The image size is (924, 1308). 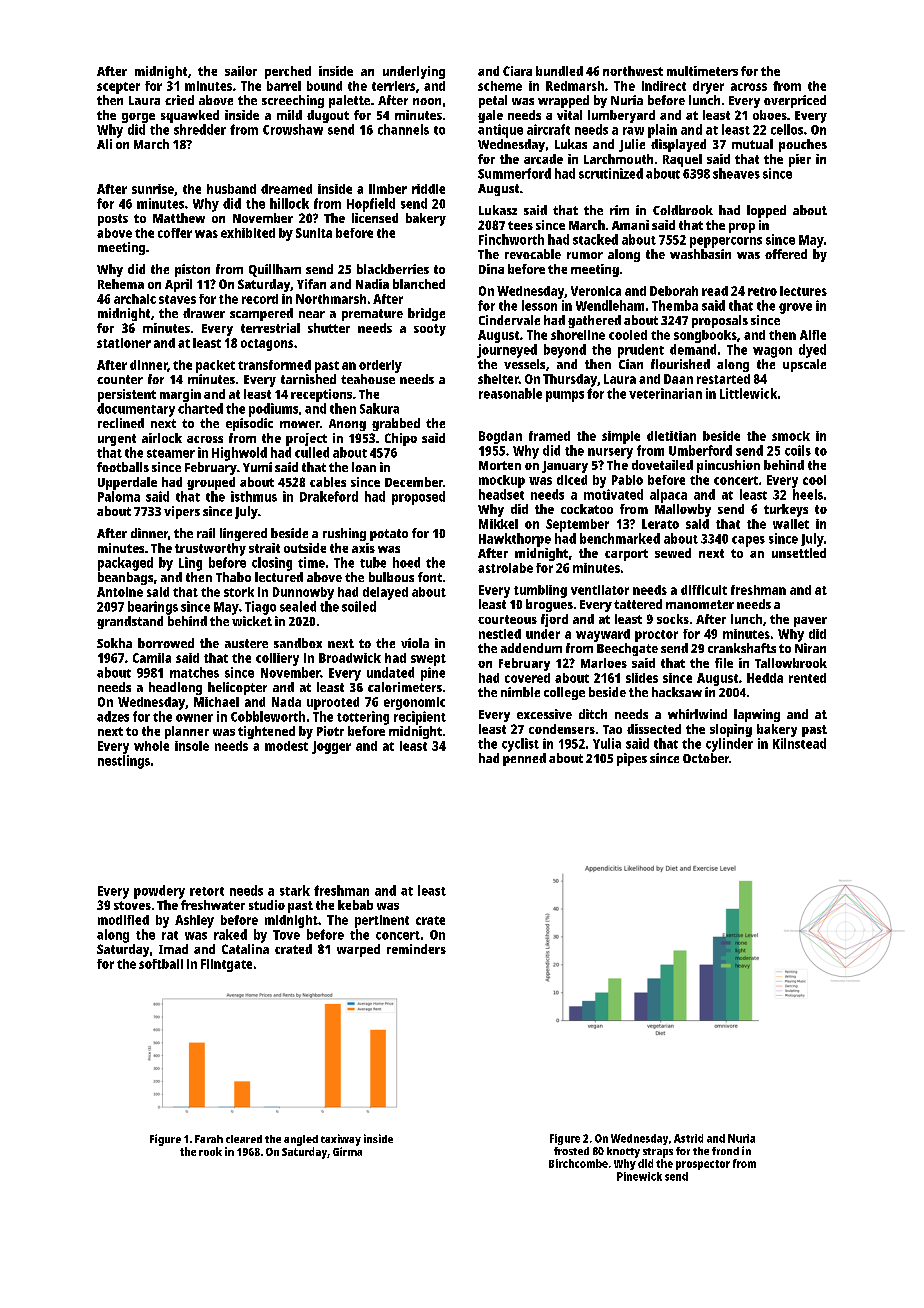 I want to click on Farah, so click(x=209, y=1139).
